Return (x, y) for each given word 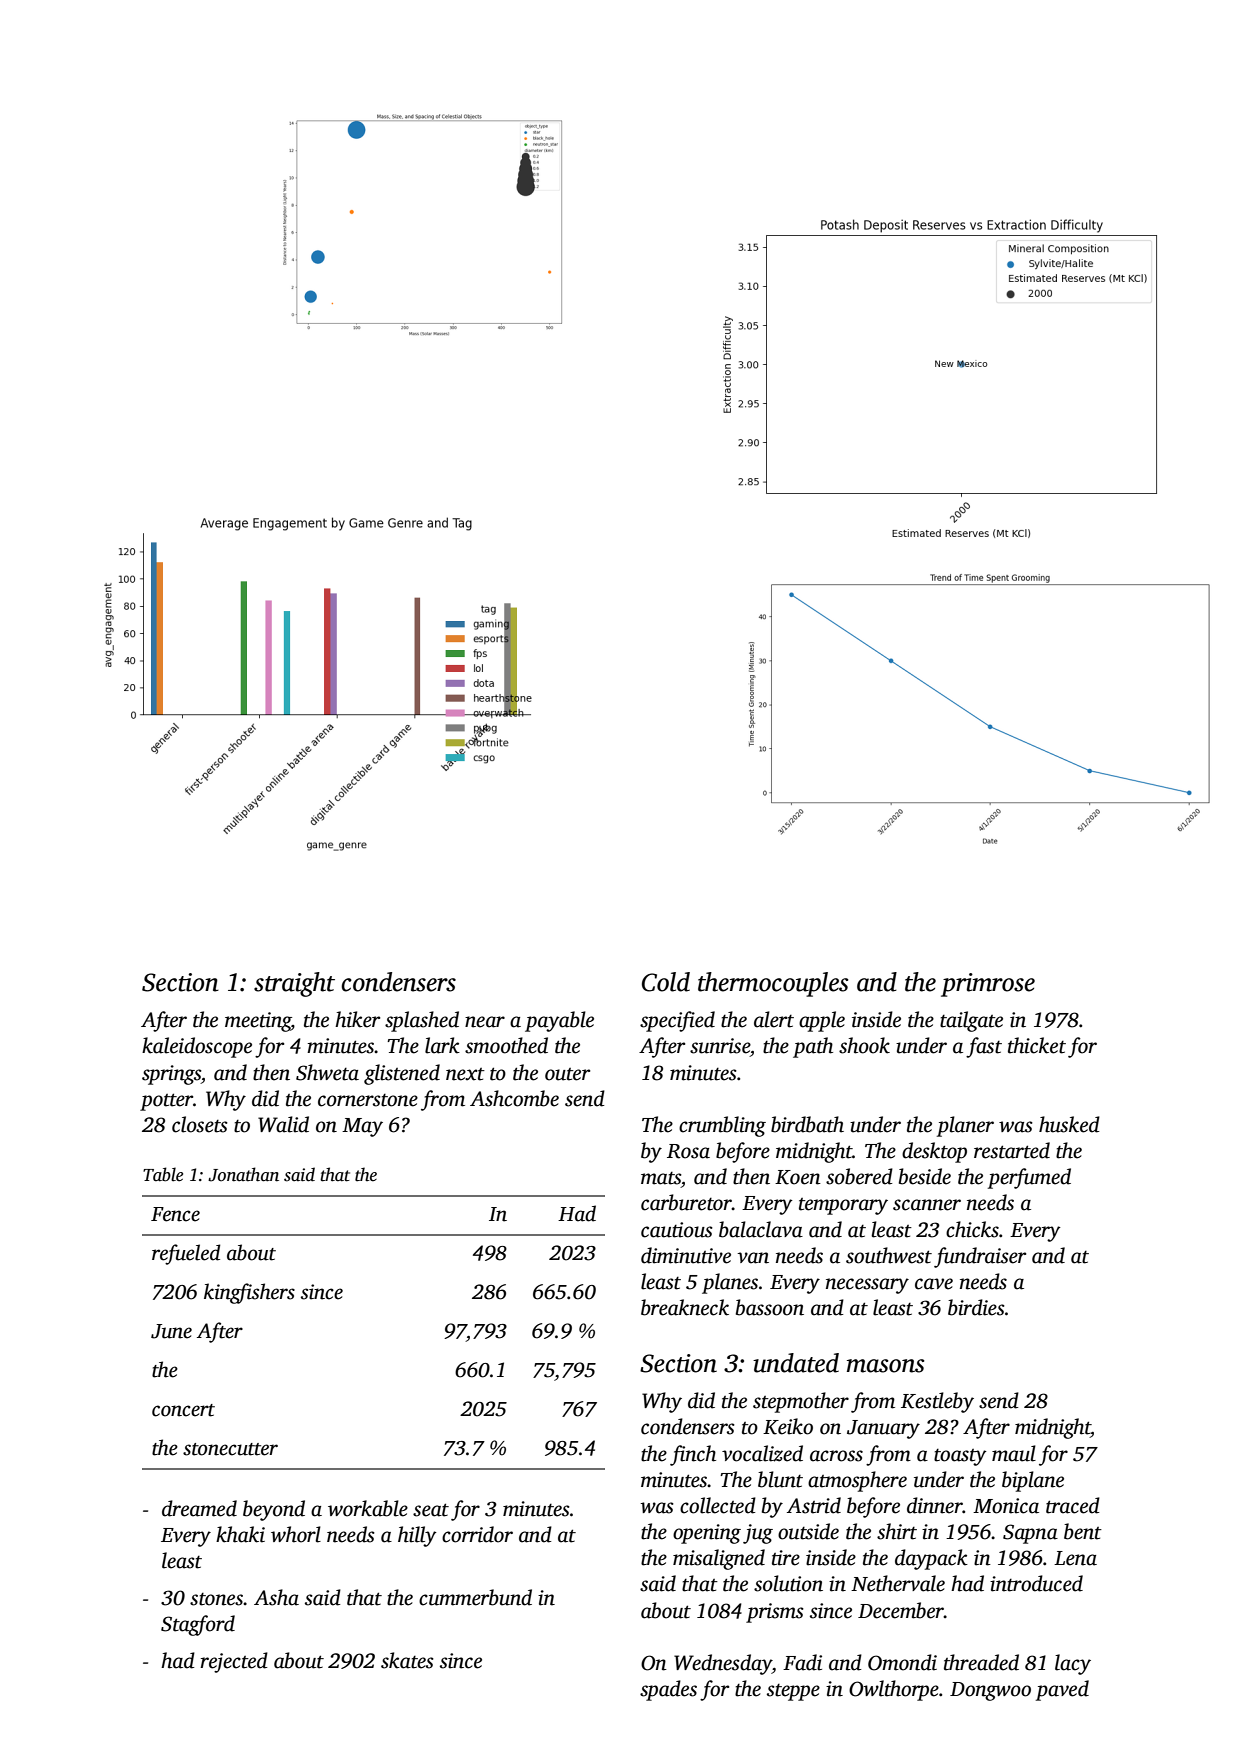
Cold (666, 982)
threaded (981, 1662)
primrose (988, 985)
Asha (276, 1597)
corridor (477, 1534)
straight (294, 984)
